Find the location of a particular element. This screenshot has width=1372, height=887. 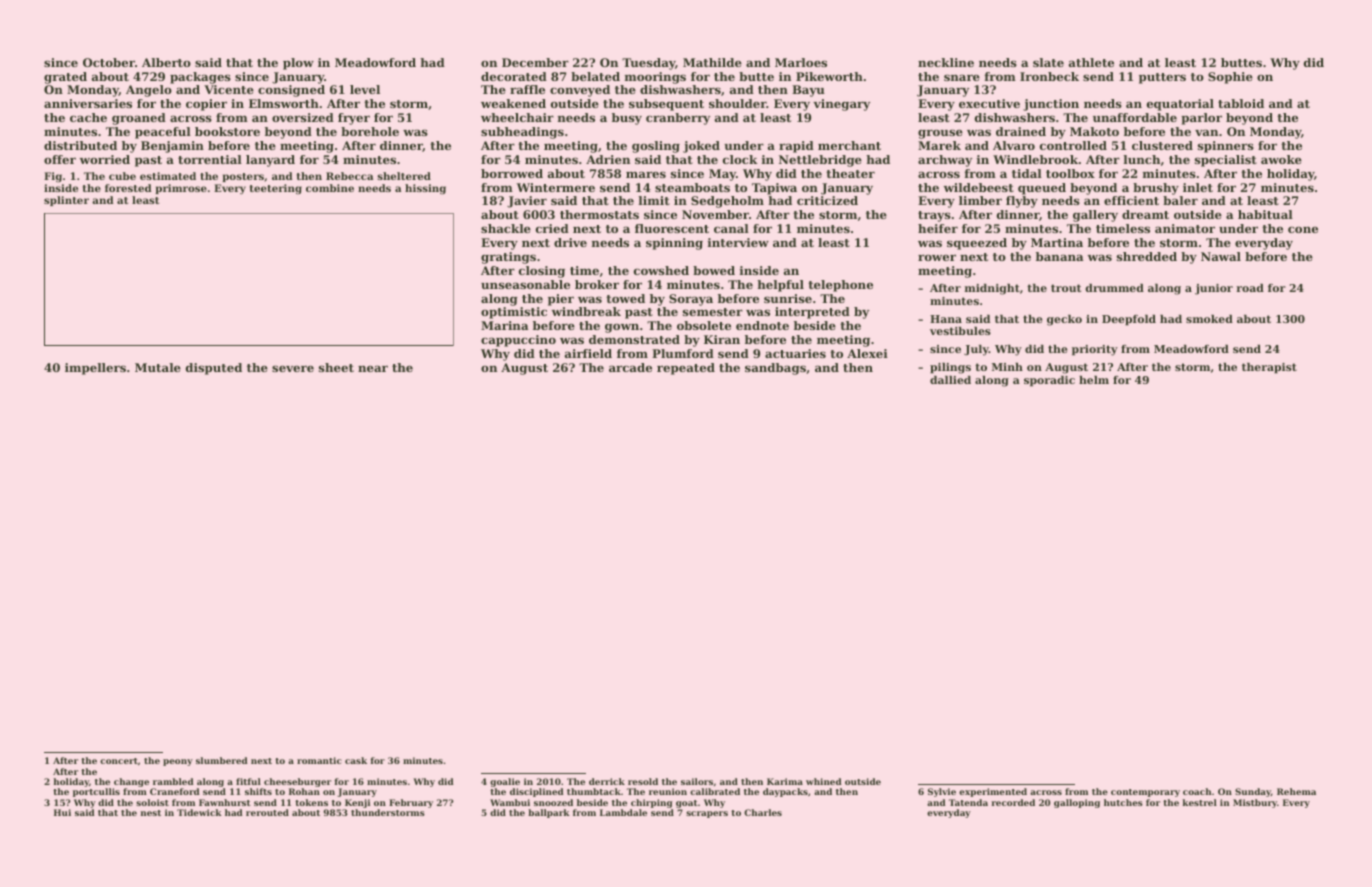

helm is located at coordinates (1094, 380).
